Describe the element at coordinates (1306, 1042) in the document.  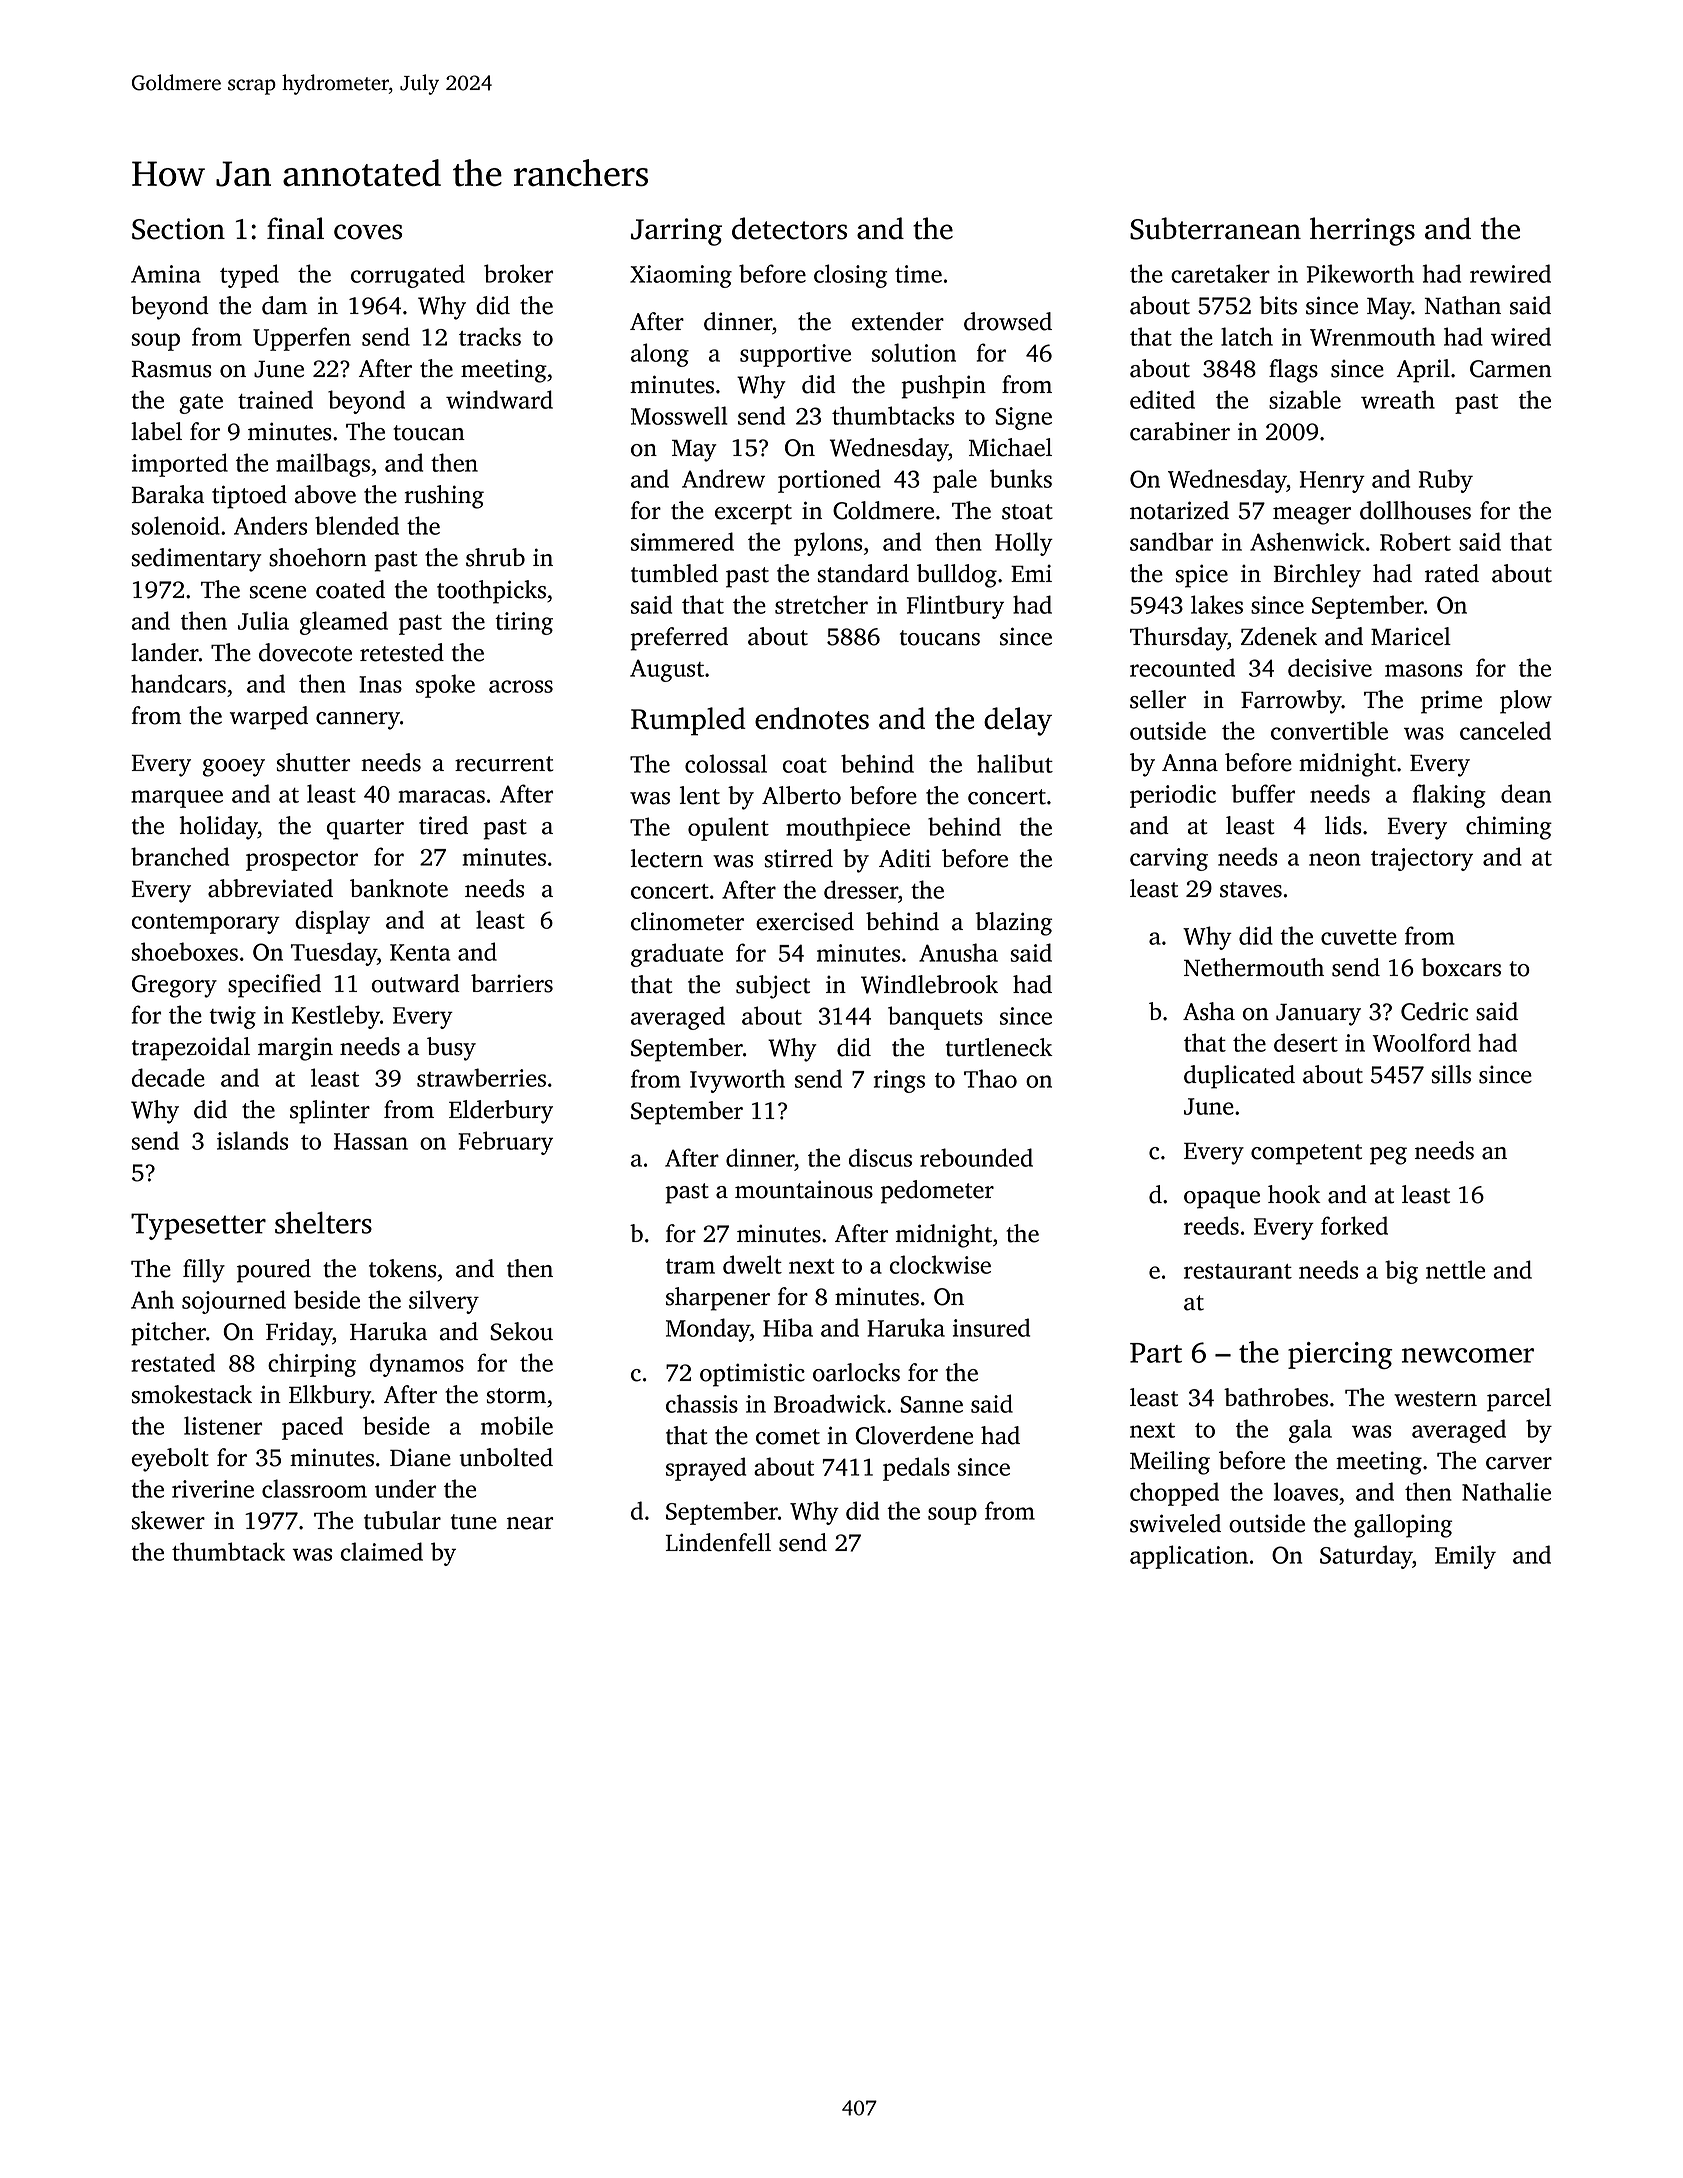
I see `desert` at that location.
